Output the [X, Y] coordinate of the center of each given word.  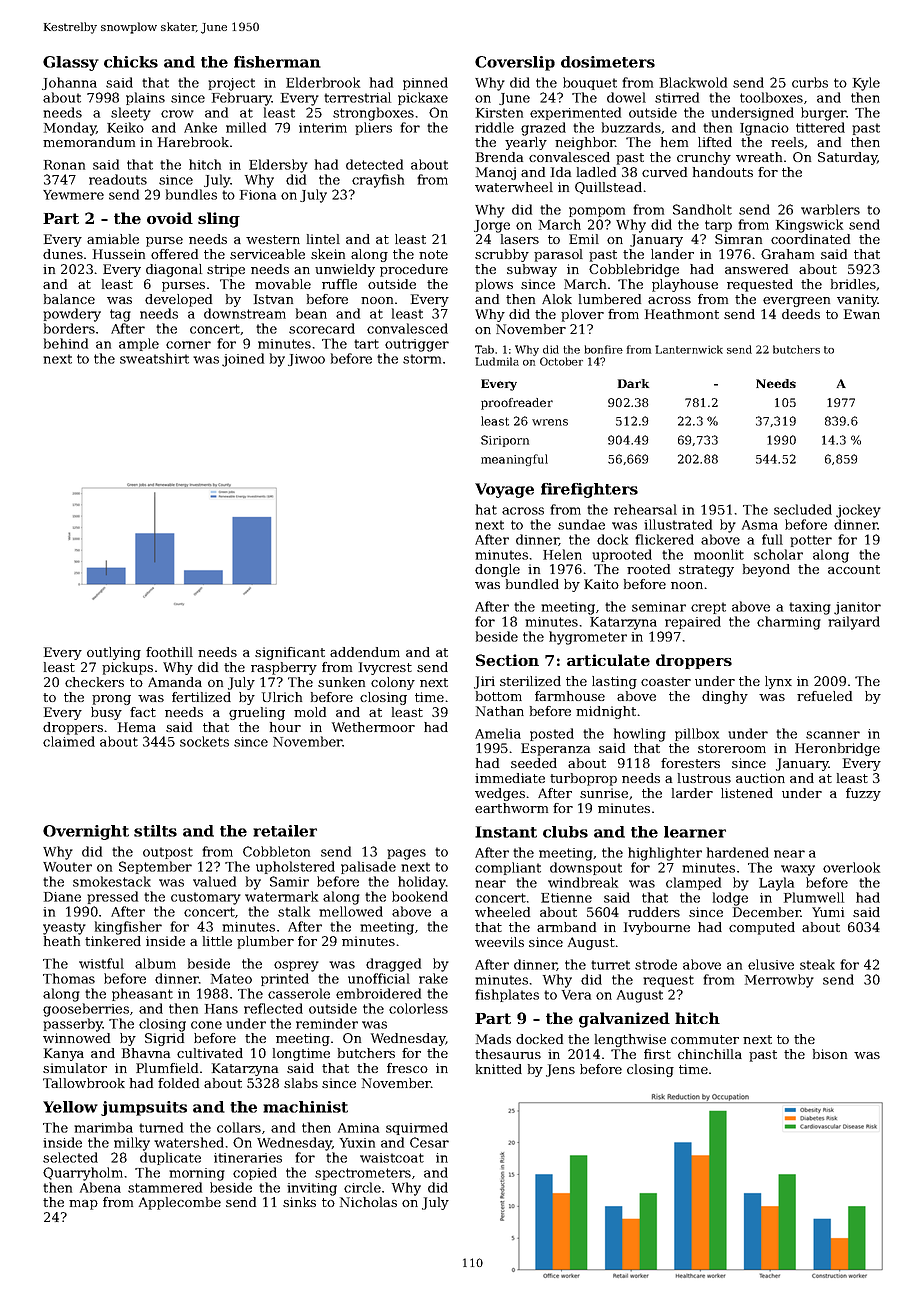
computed [762, 928]
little [217, 941]
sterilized [530, 681]
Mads [493, 1039]
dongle [497, 570]
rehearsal [645, 509]
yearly [526, 143]
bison [830, 1054]
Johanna [69, 83]
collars [239, 1127]
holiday [422, 883]
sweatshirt [154, 358]
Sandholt [702, 209]
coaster [666, 681]
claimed [69, 741]
